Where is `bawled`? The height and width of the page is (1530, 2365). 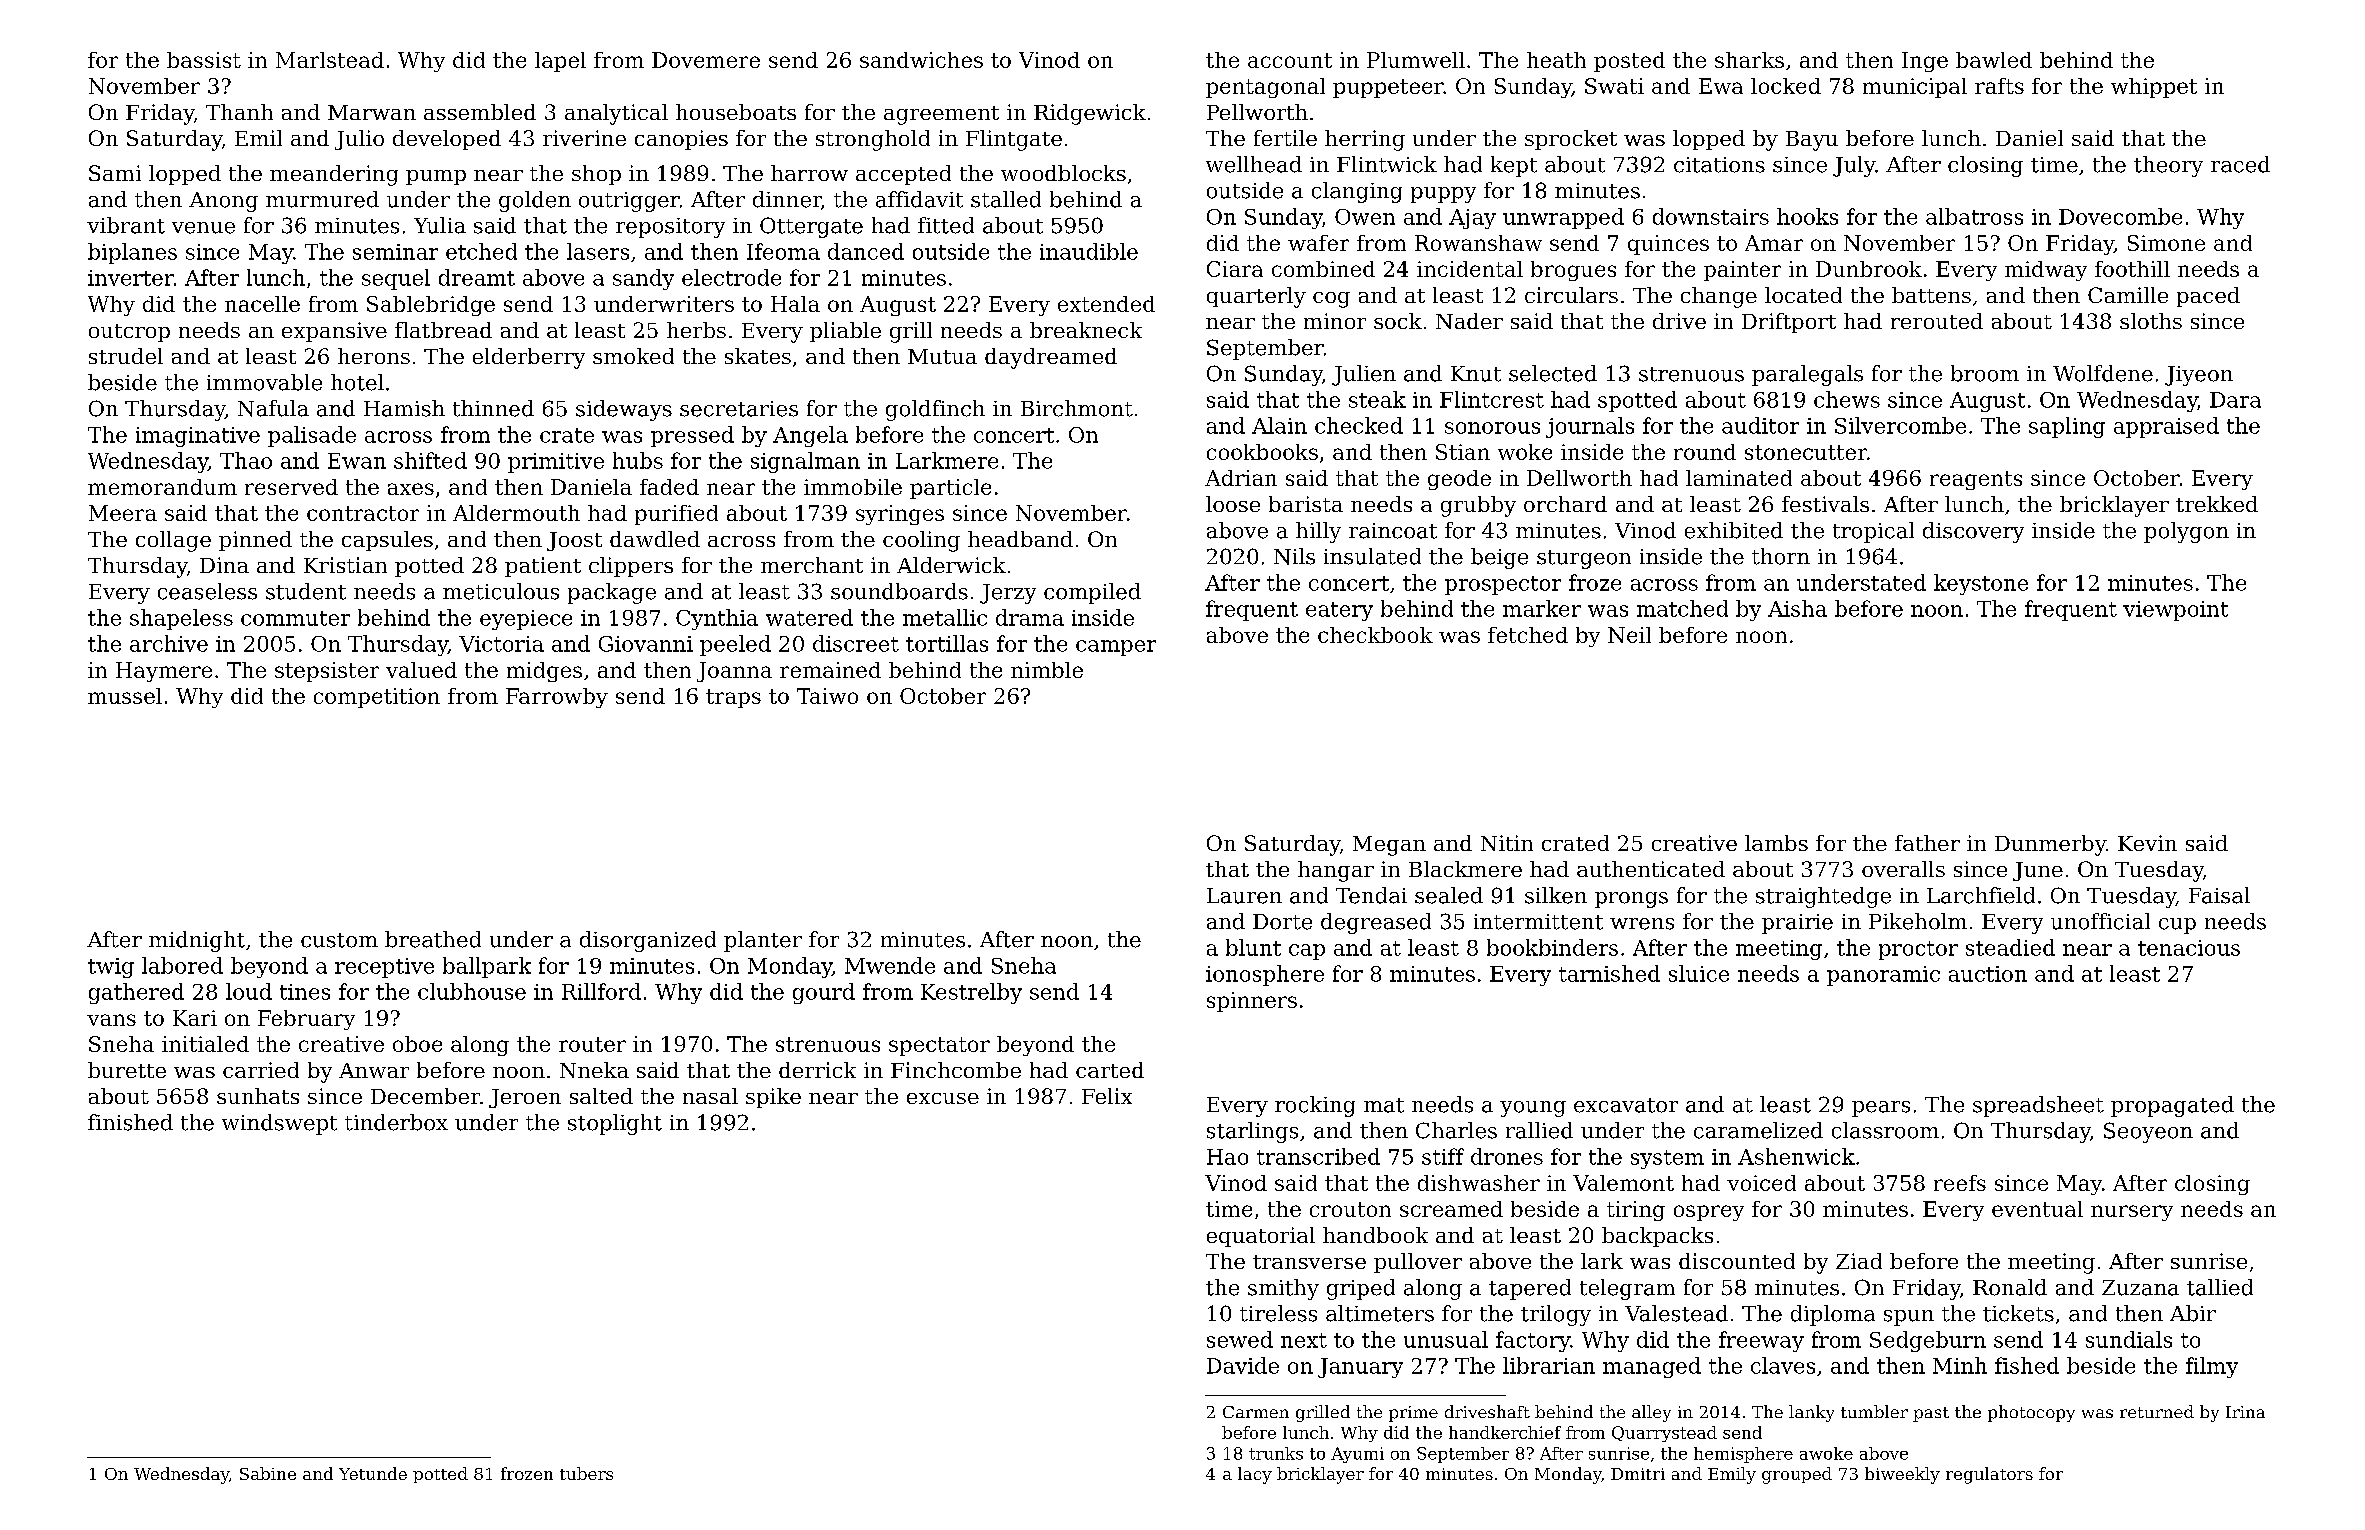 bawled is located at coordinates (1994, 60).
